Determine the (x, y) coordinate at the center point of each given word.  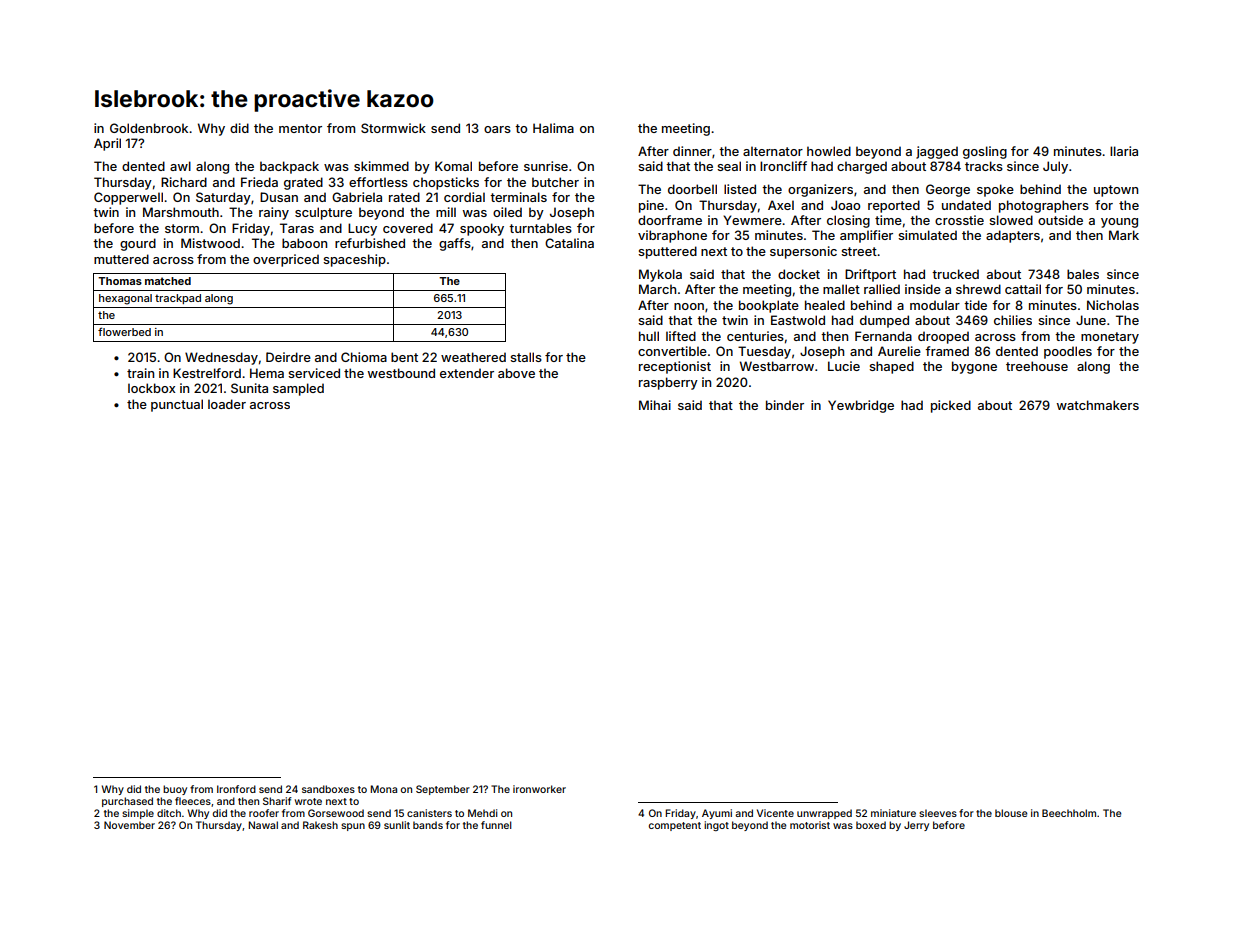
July (1055, 167)
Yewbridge (861, 406)
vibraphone (672, 236)
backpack (289, 167)
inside (923, 289)
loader (227, 404)
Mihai (655, 405)
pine (651, 206)
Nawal (263, 825)
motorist (810, 825)
